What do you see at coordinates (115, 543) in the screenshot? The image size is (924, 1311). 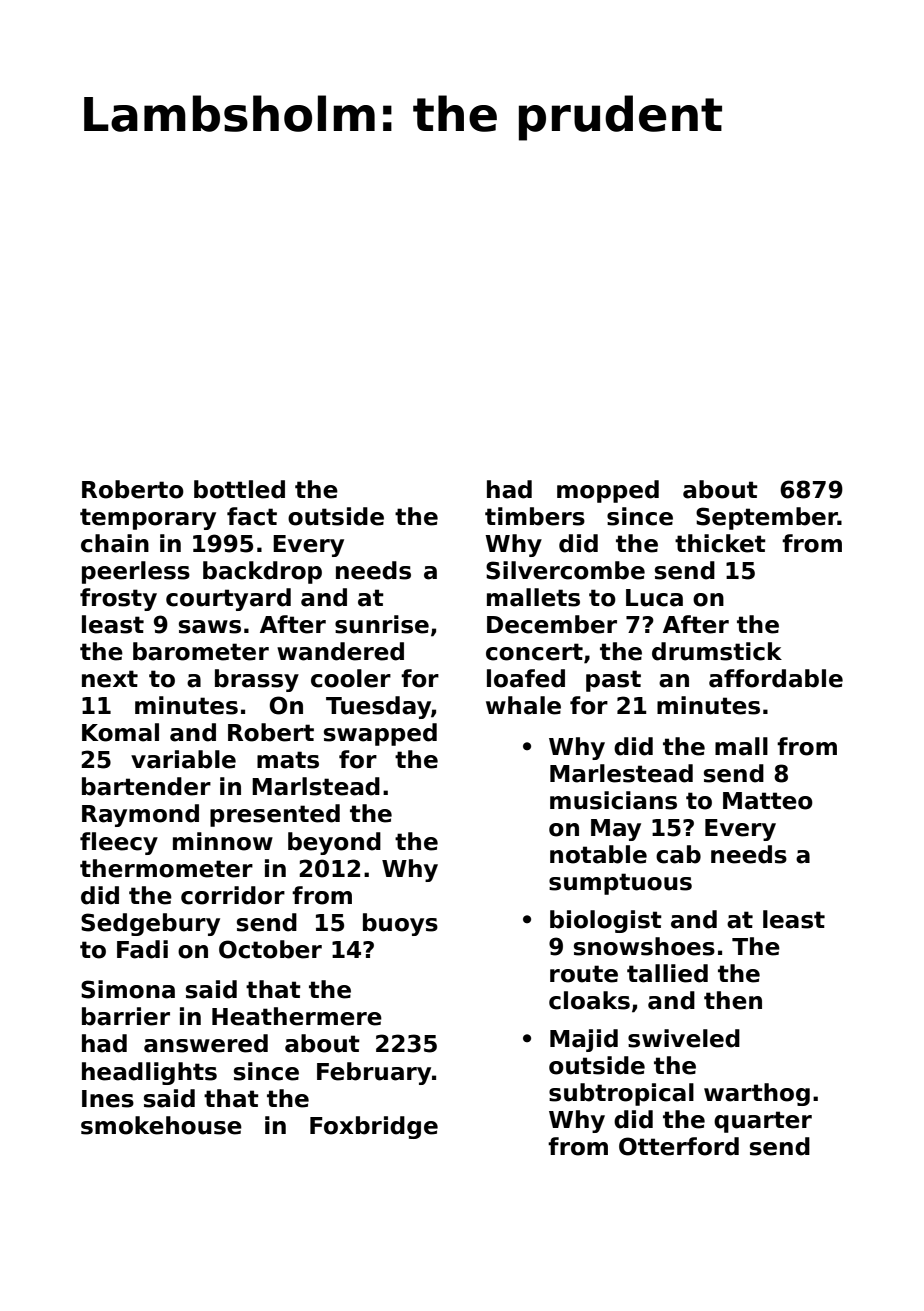 I see `chain` at bounding box center [115, 543].
